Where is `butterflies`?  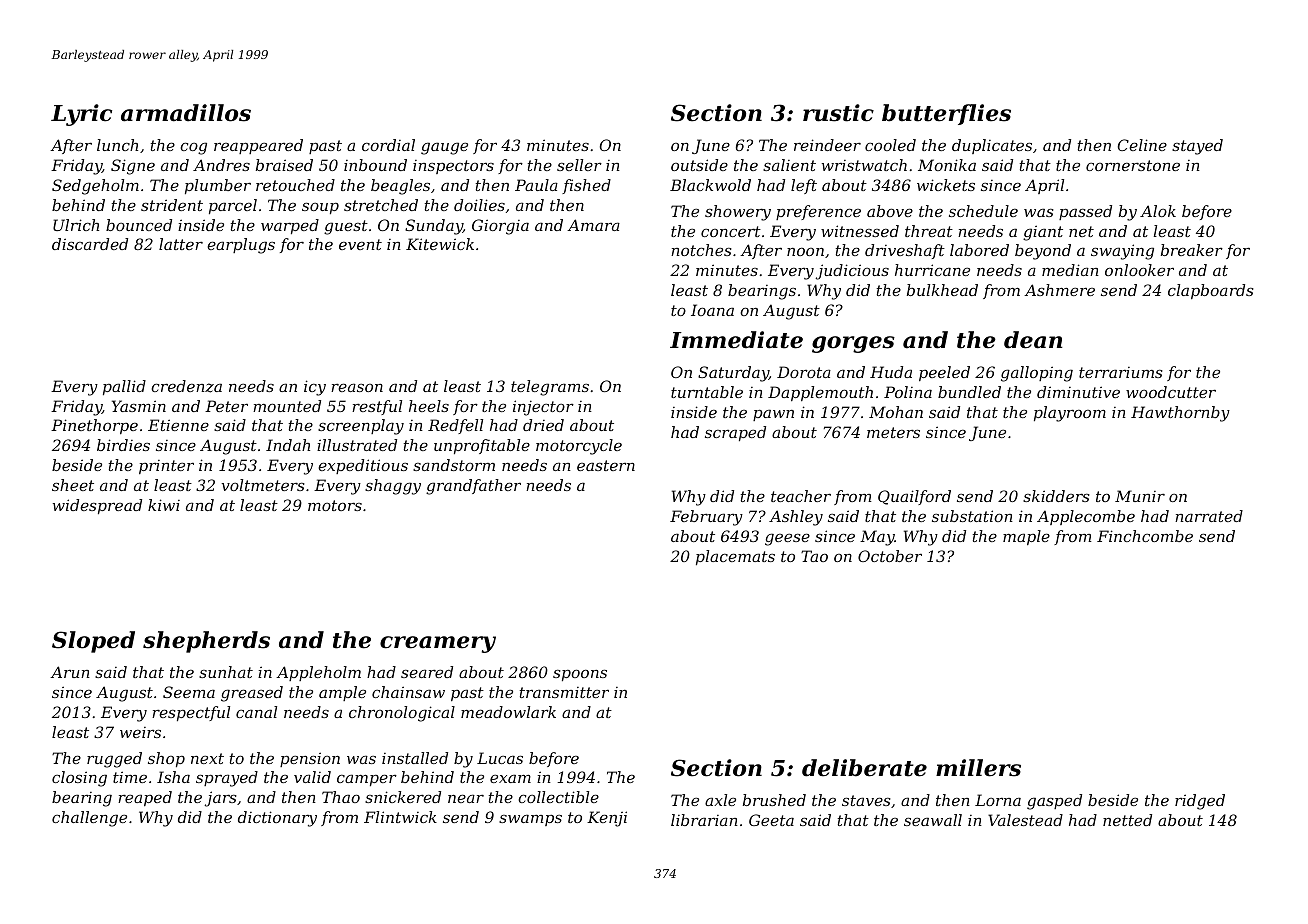 butterflies is located at coordinates (946, 114).
